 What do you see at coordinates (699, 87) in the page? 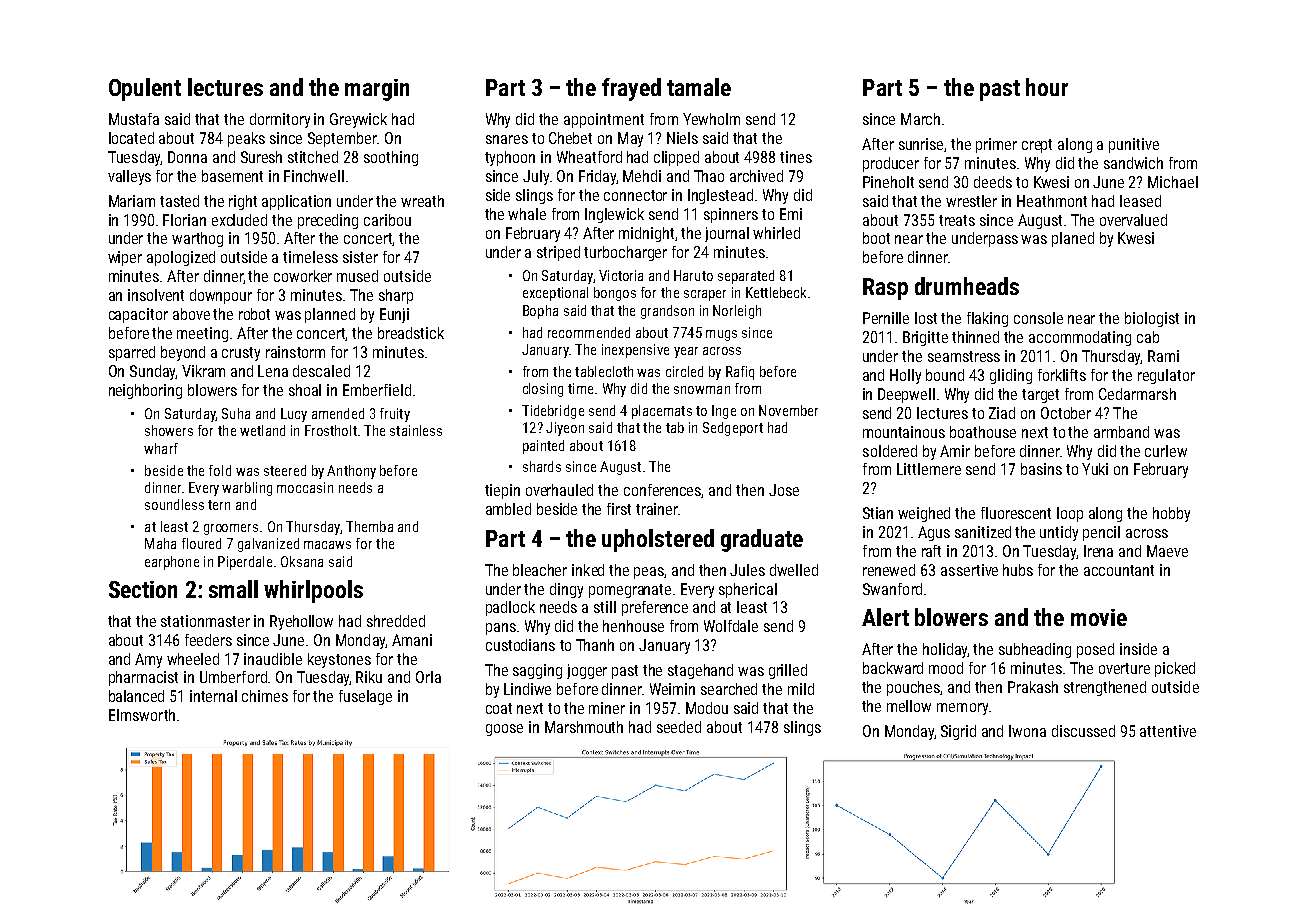
I see `tamale` at bounding box center [699, 87].
